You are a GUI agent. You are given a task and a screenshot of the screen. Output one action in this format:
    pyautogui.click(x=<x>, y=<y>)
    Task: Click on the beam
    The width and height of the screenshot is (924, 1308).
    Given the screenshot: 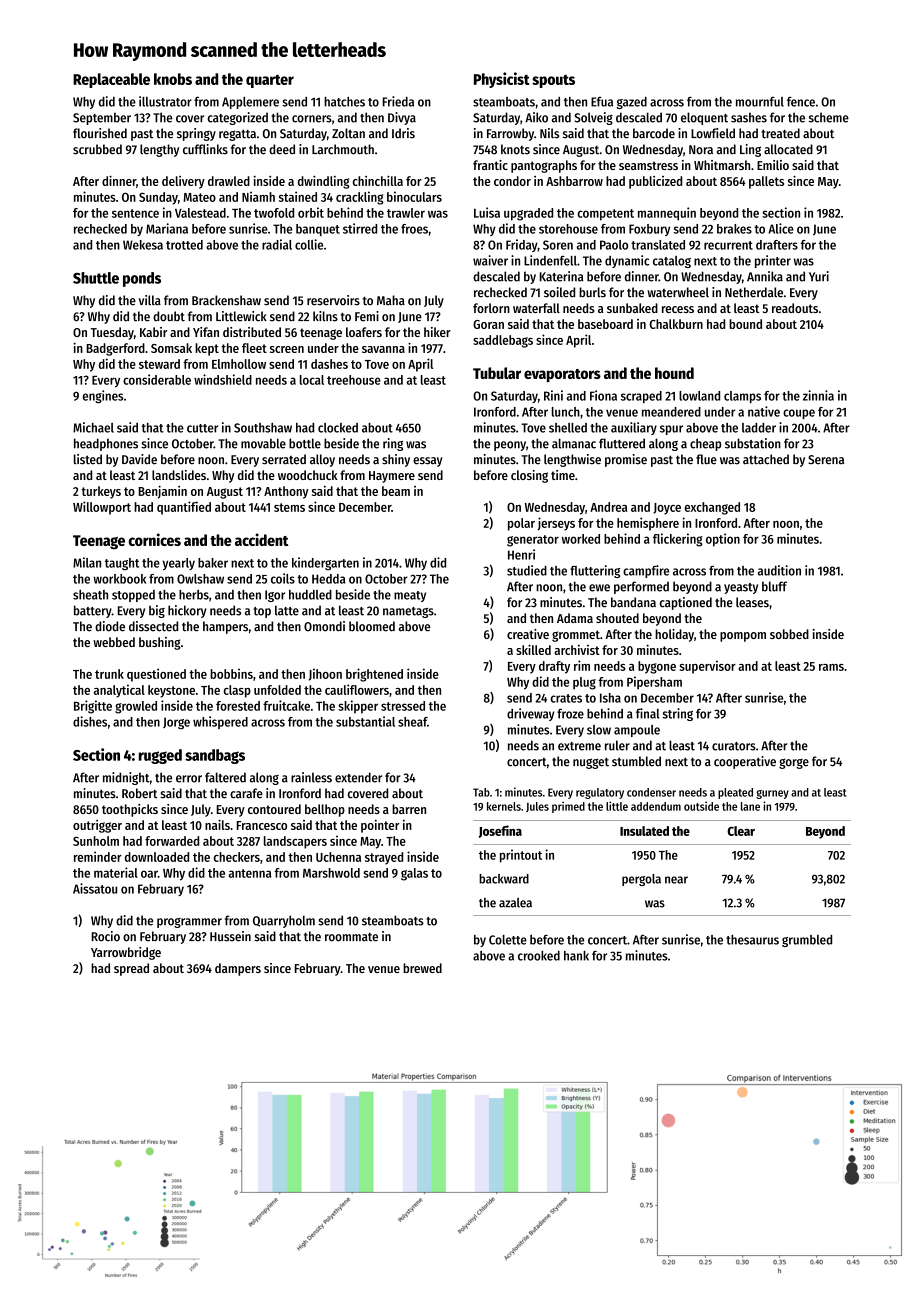 What is the action you would take?
    pyautogui.click(x=396, y=491)
